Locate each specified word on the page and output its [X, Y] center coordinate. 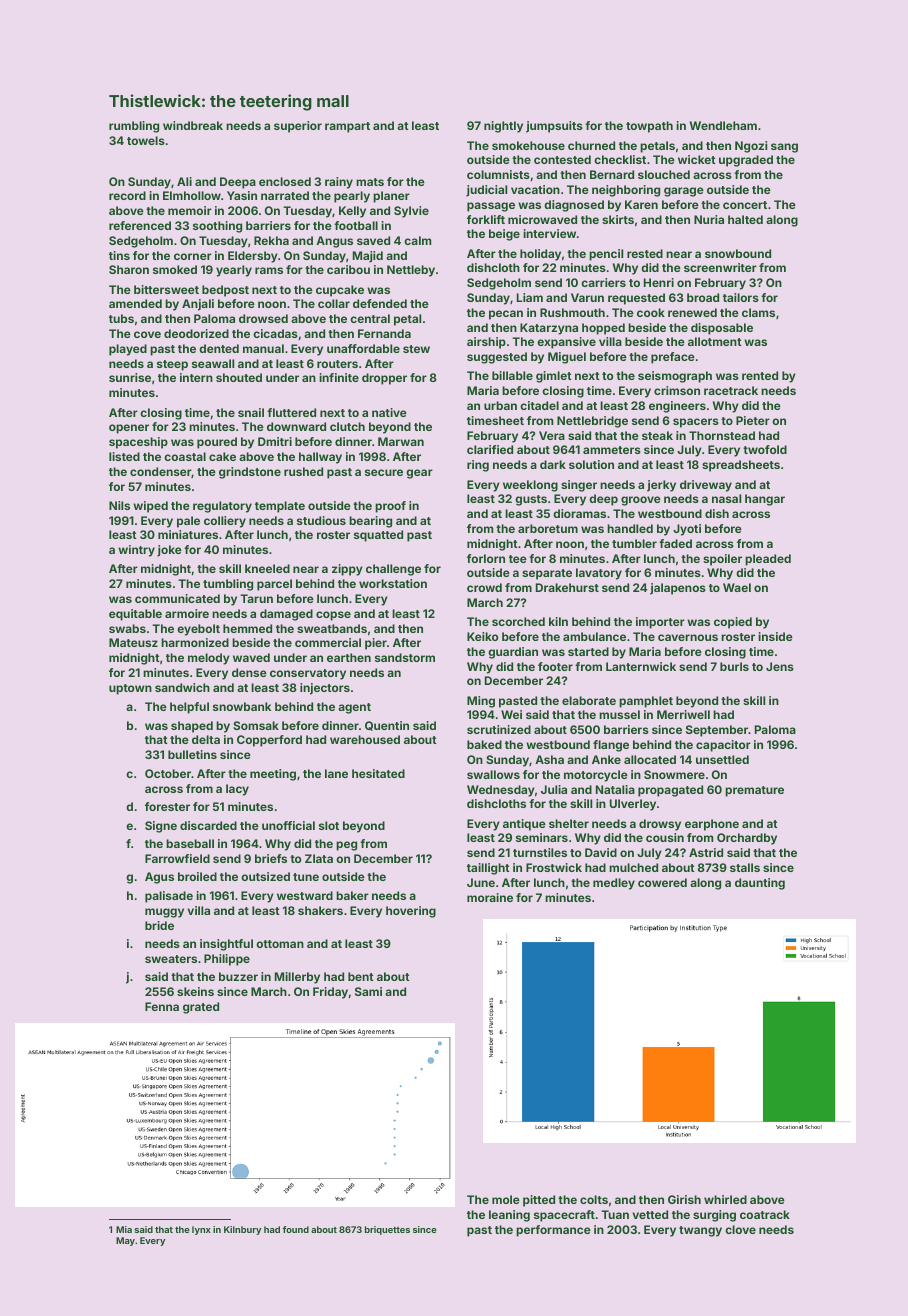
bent [361, 976]
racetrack [731, 390]
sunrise [130, 377]
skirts [618, 219]
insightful [226, 945]
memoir [190, 210]
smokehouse [528, 145]
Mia [124, 1229]
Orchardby [747, 839]
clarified [490, 449]
